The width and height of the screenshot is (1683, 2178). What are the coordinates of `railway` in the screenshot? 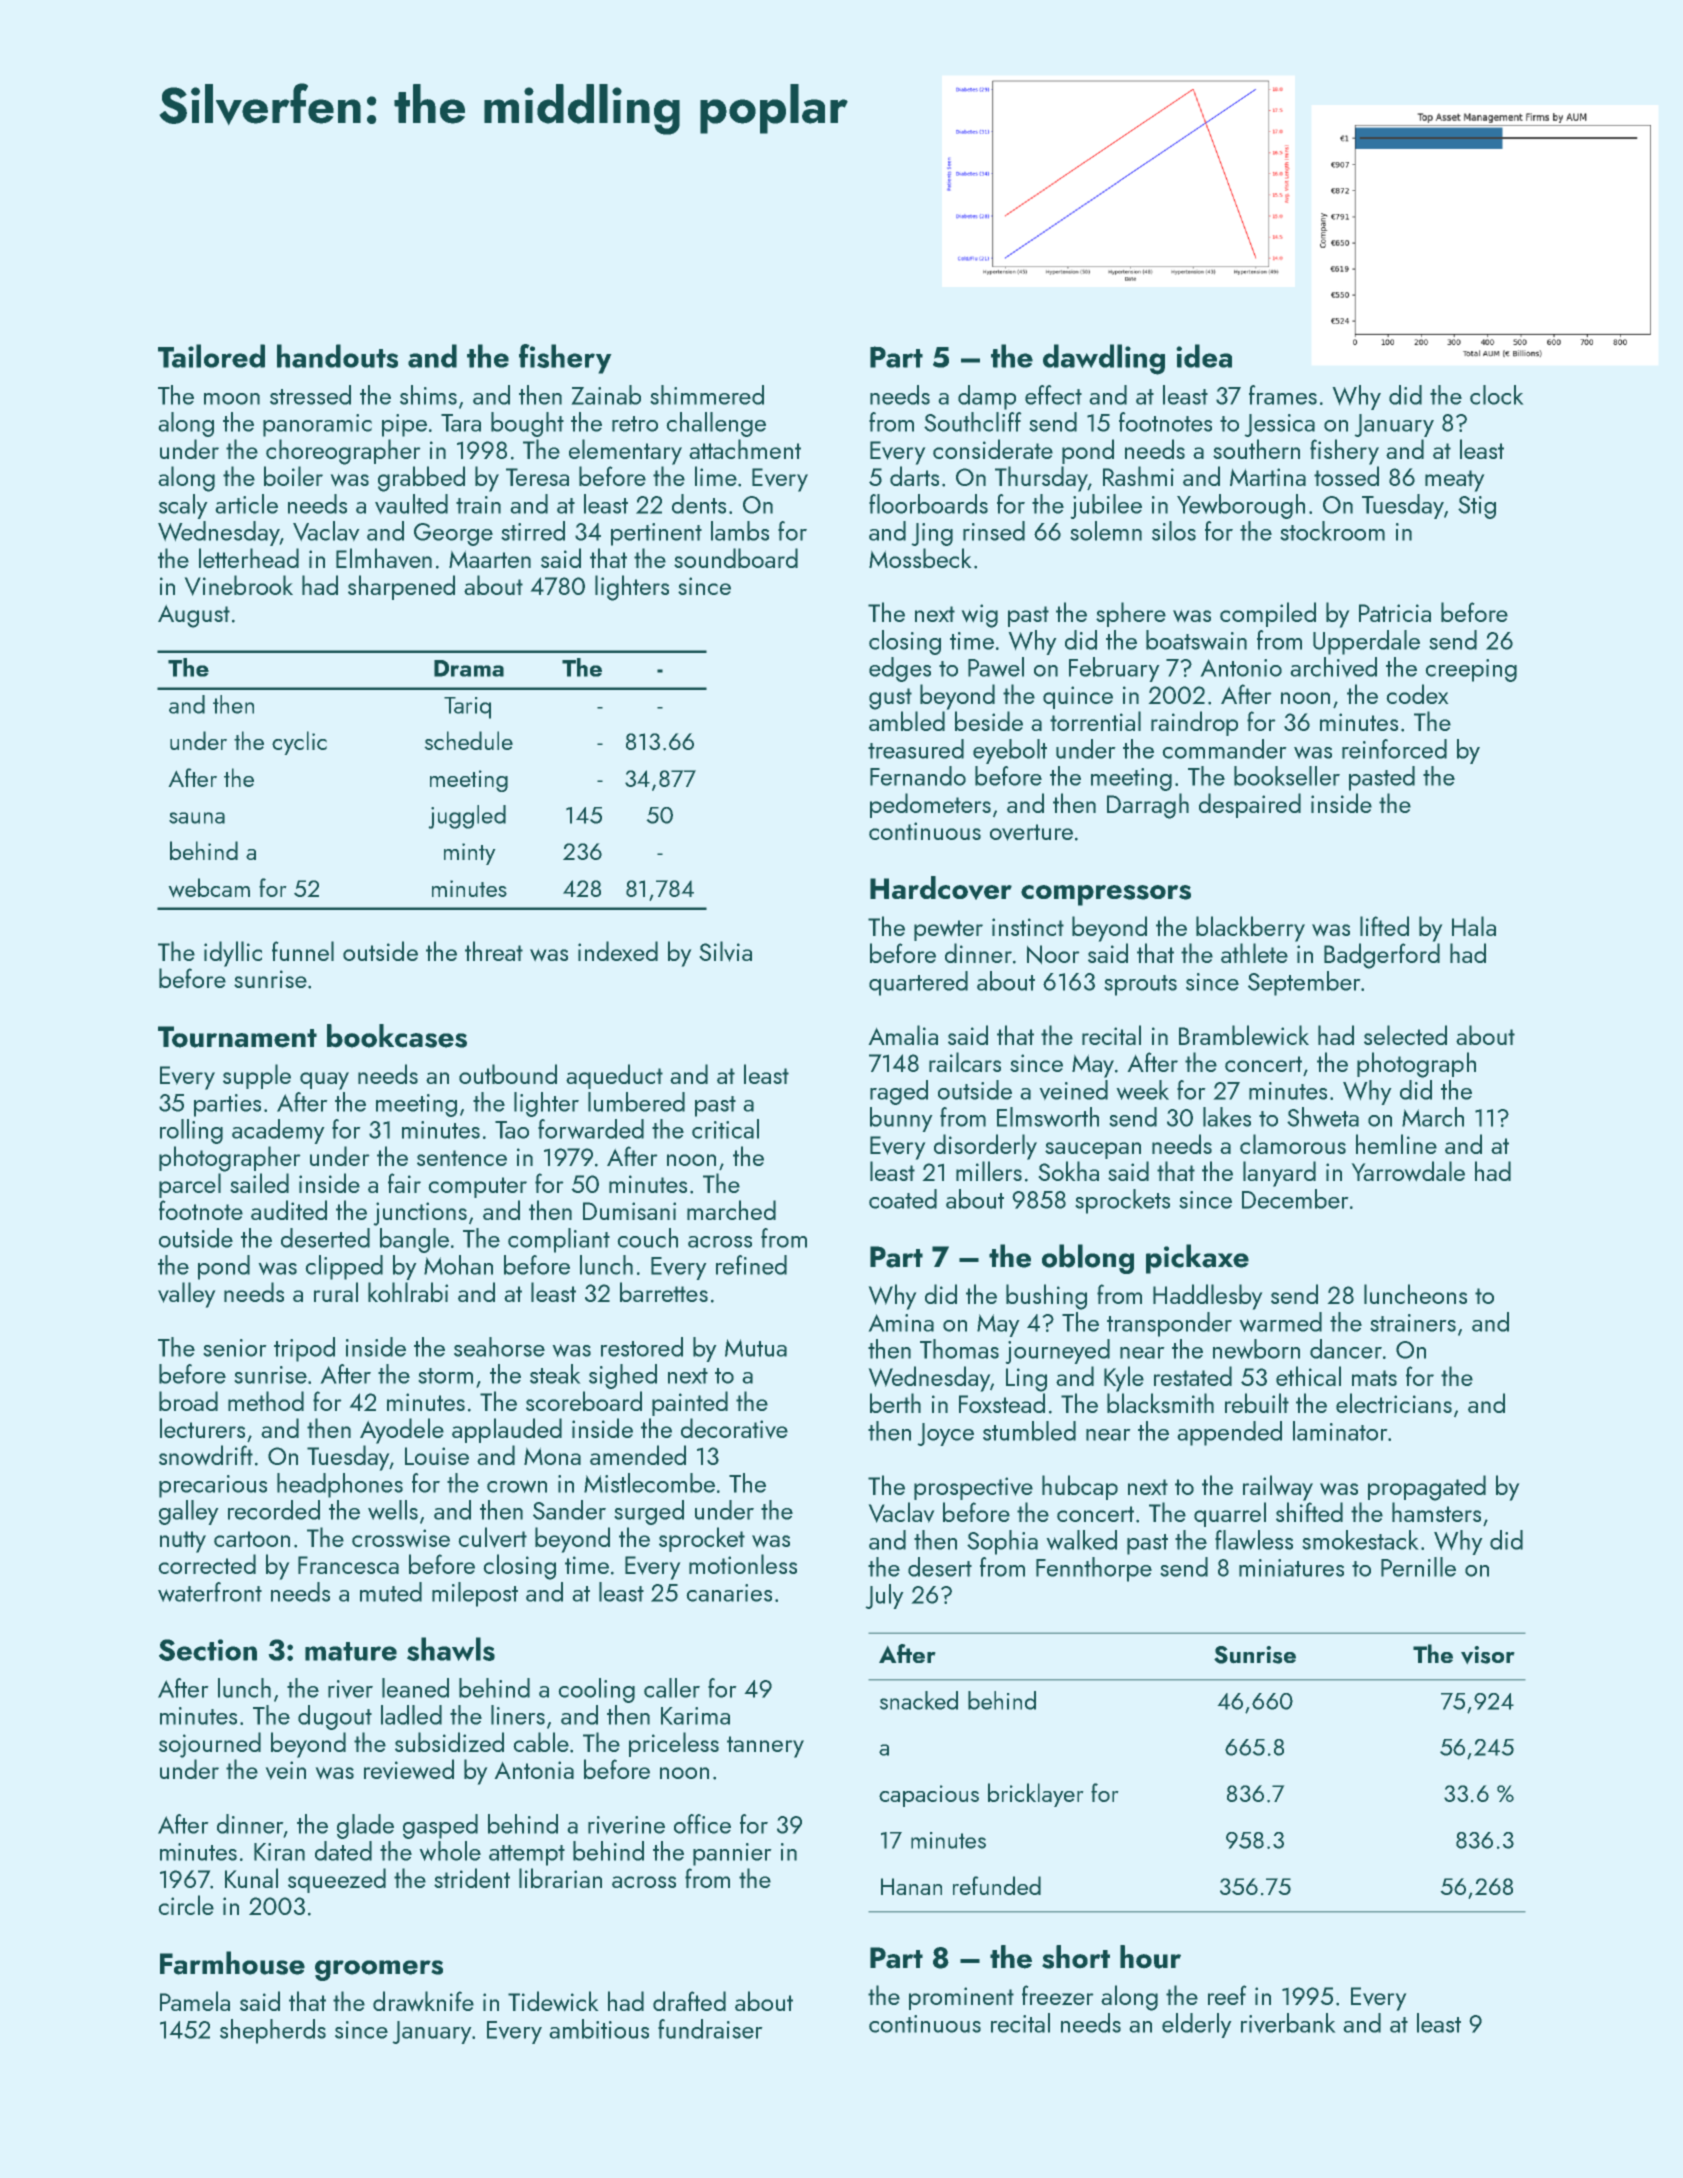 It's located at (1278, 1488).
